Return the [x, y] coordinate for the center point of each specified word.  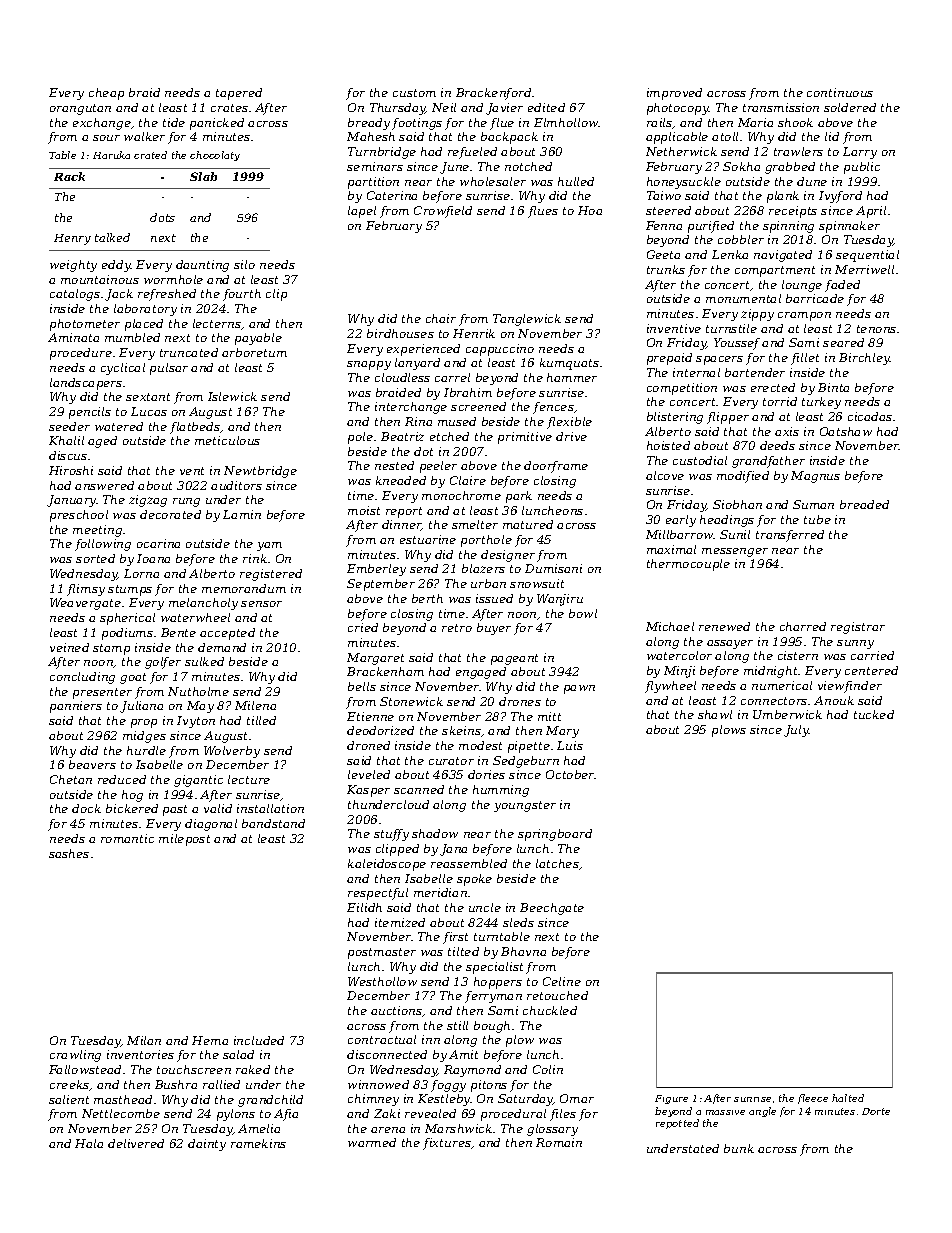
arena [388, 1130]
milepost [184, 840]
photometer [85, 325]
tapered [239, 94]
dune [812, 181]
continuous [840, 92]
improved [674, 94]
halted [848, 1098]
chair [441, 318]
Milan [144, 1040]
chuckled [550, 1010]
